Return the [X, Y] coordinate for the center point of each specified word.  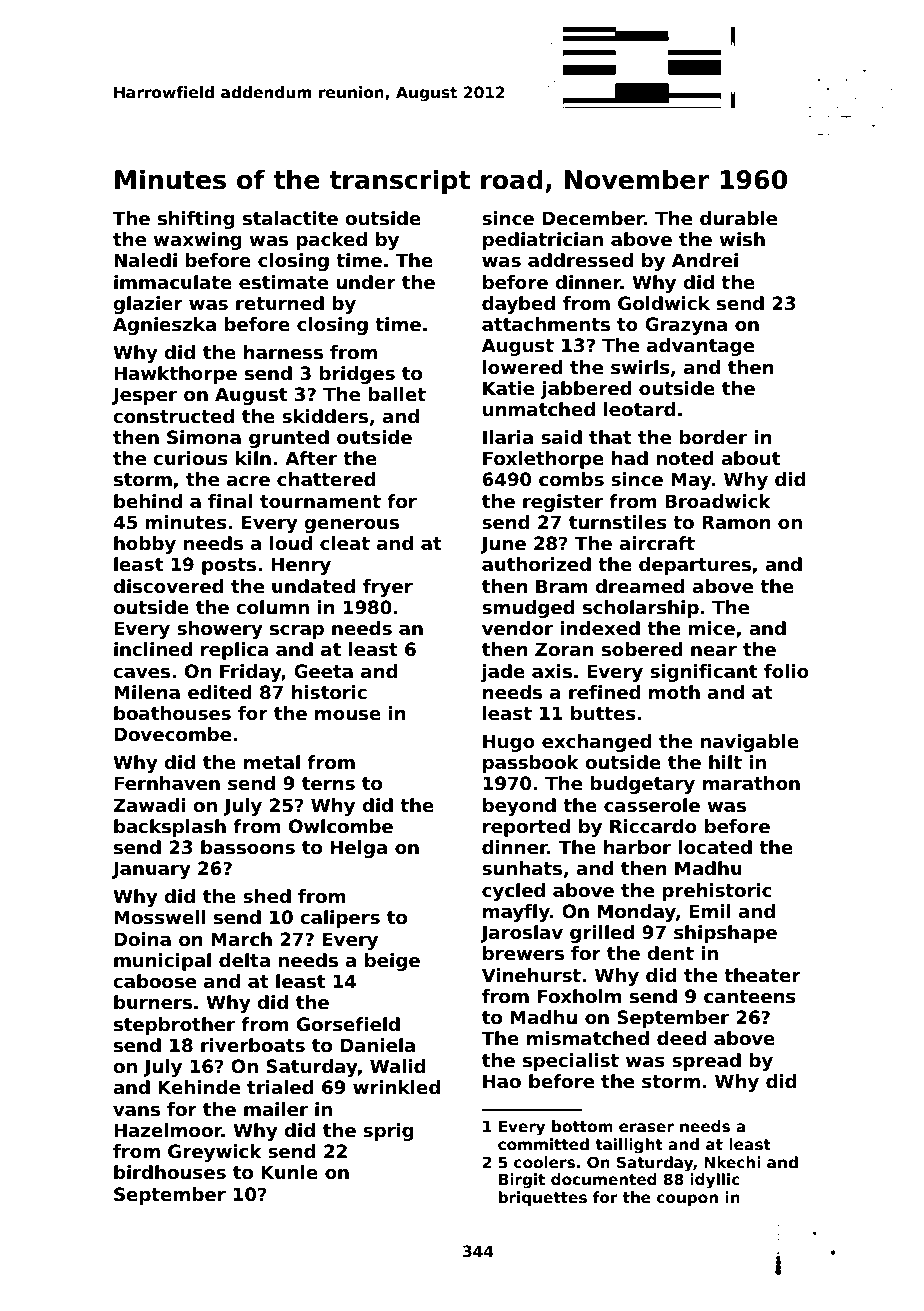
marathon [751, 783]
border [713, 437]
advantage [700, 347]
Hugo [509, 743]
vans [136, 1111]
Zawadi [149, 805]
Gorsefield [348, 1024]
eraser [646, 1128]
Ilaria [508, 437]
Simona [204, 437]
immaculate [173, 282]
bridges [357, 375]
